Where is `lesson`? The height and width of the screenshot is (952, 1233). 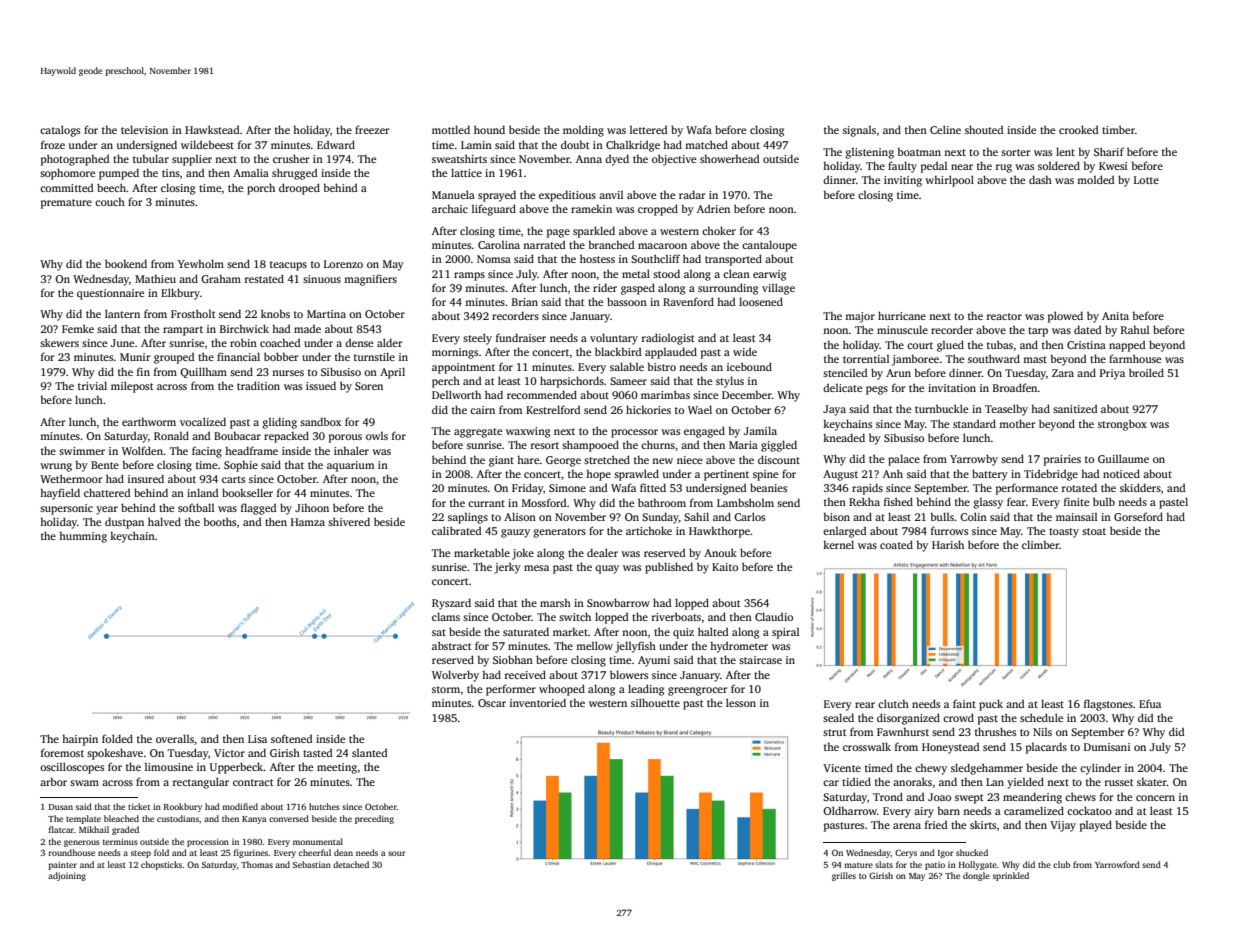 lesson is located at coordinates (741, 702).
